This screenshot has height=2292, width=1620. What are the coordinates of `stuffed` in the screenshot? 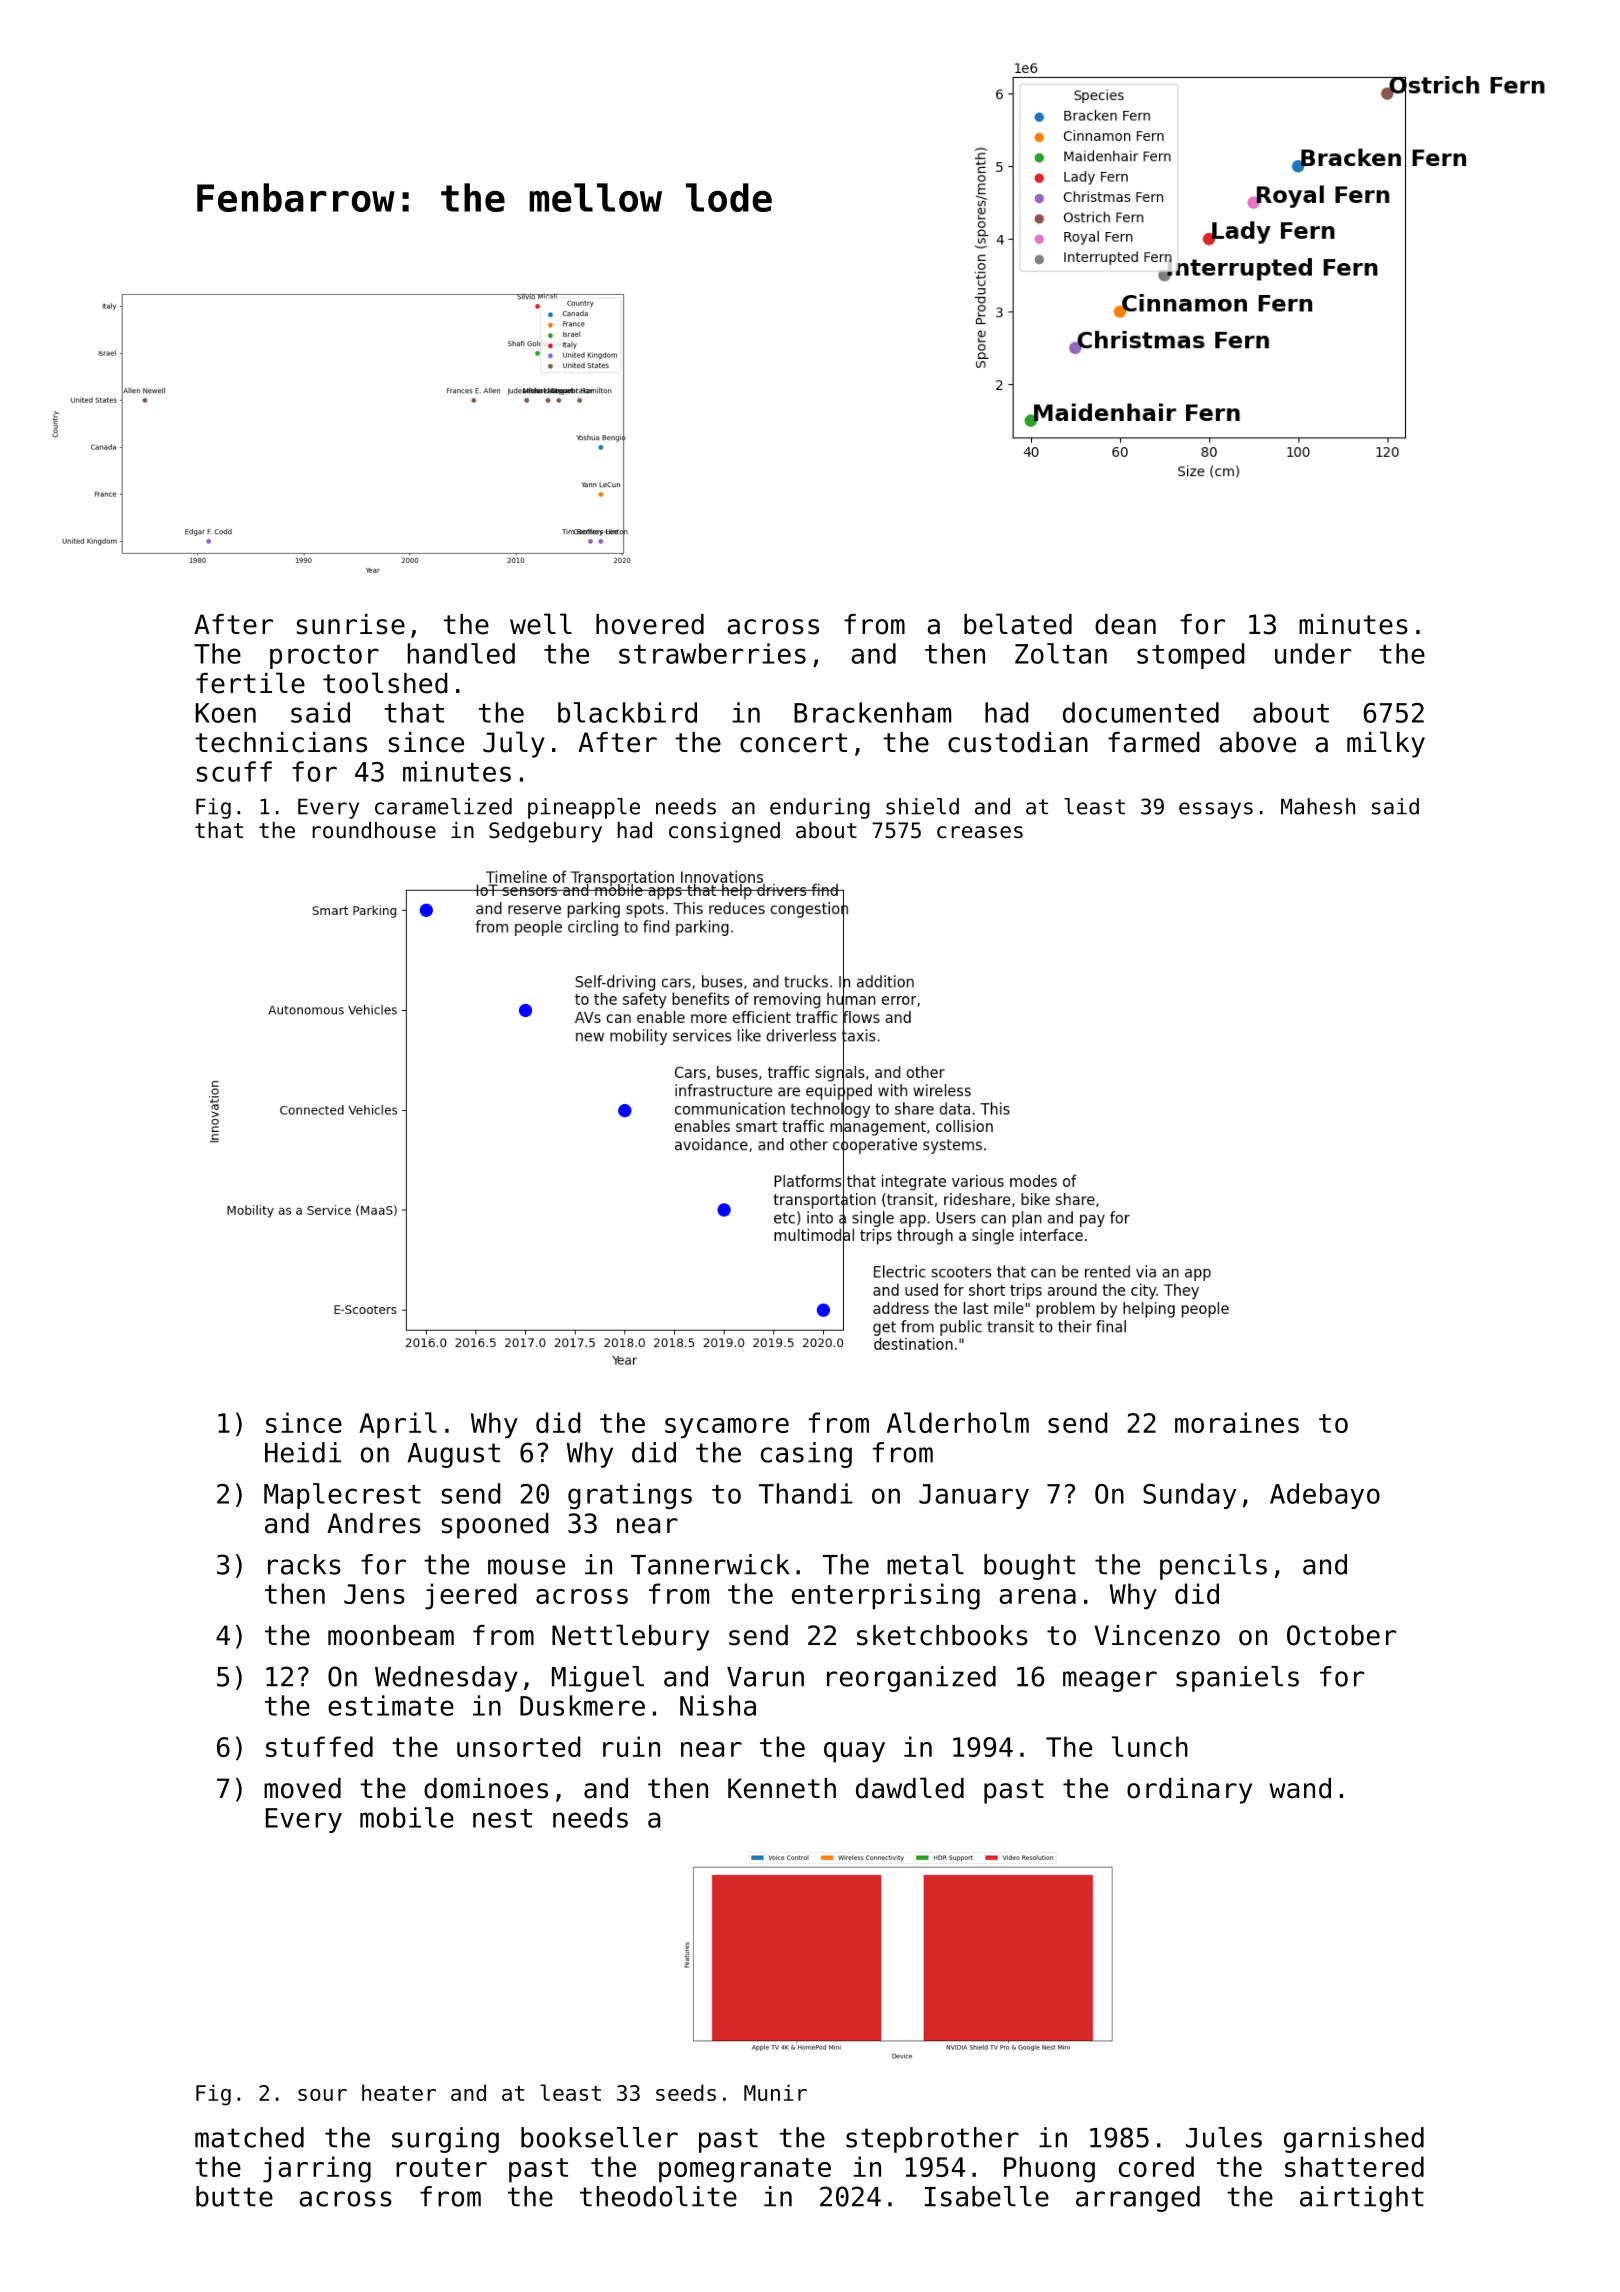 It's located at (319, 1746).
